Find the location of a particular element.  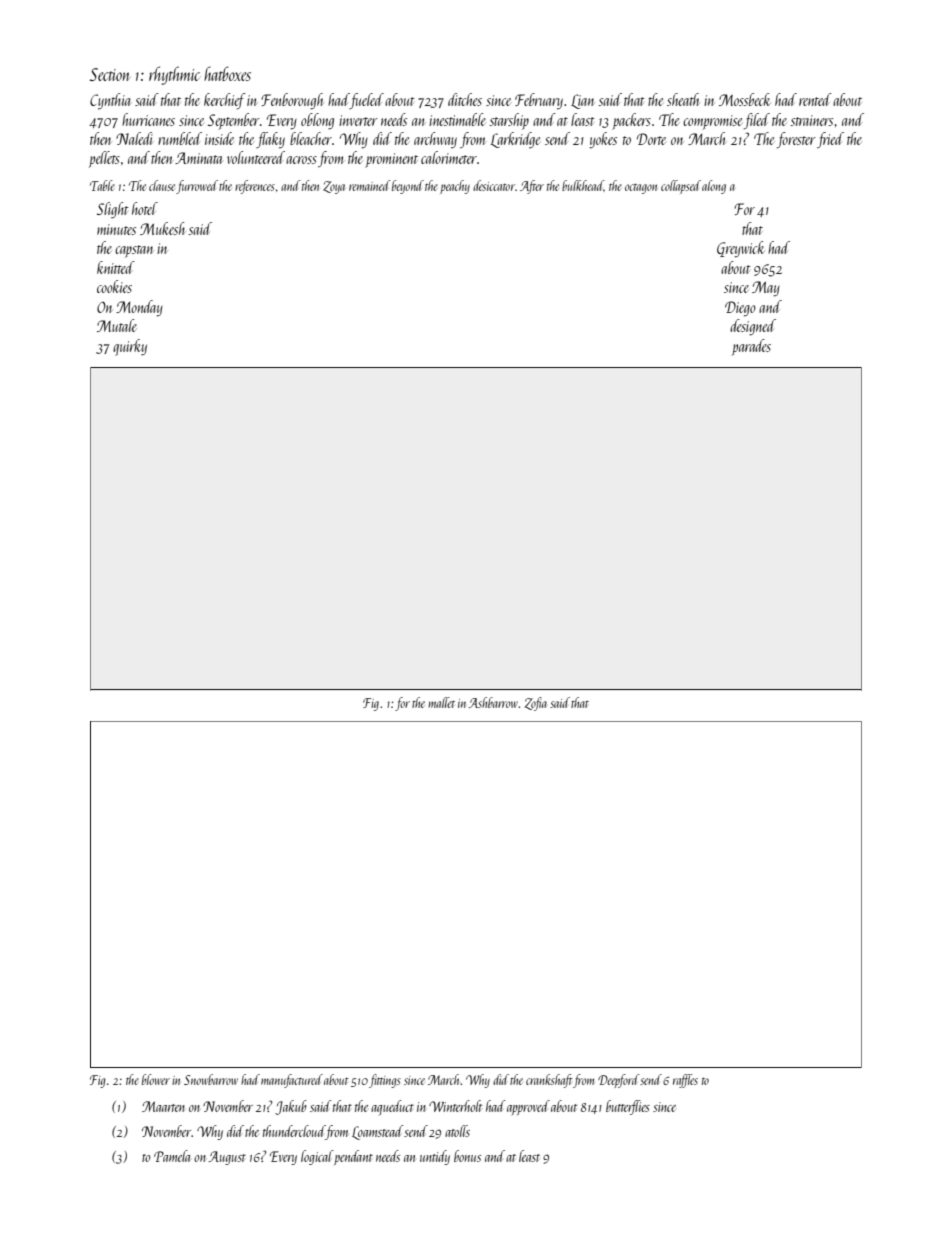

February is located at coordinates (539, 101).
